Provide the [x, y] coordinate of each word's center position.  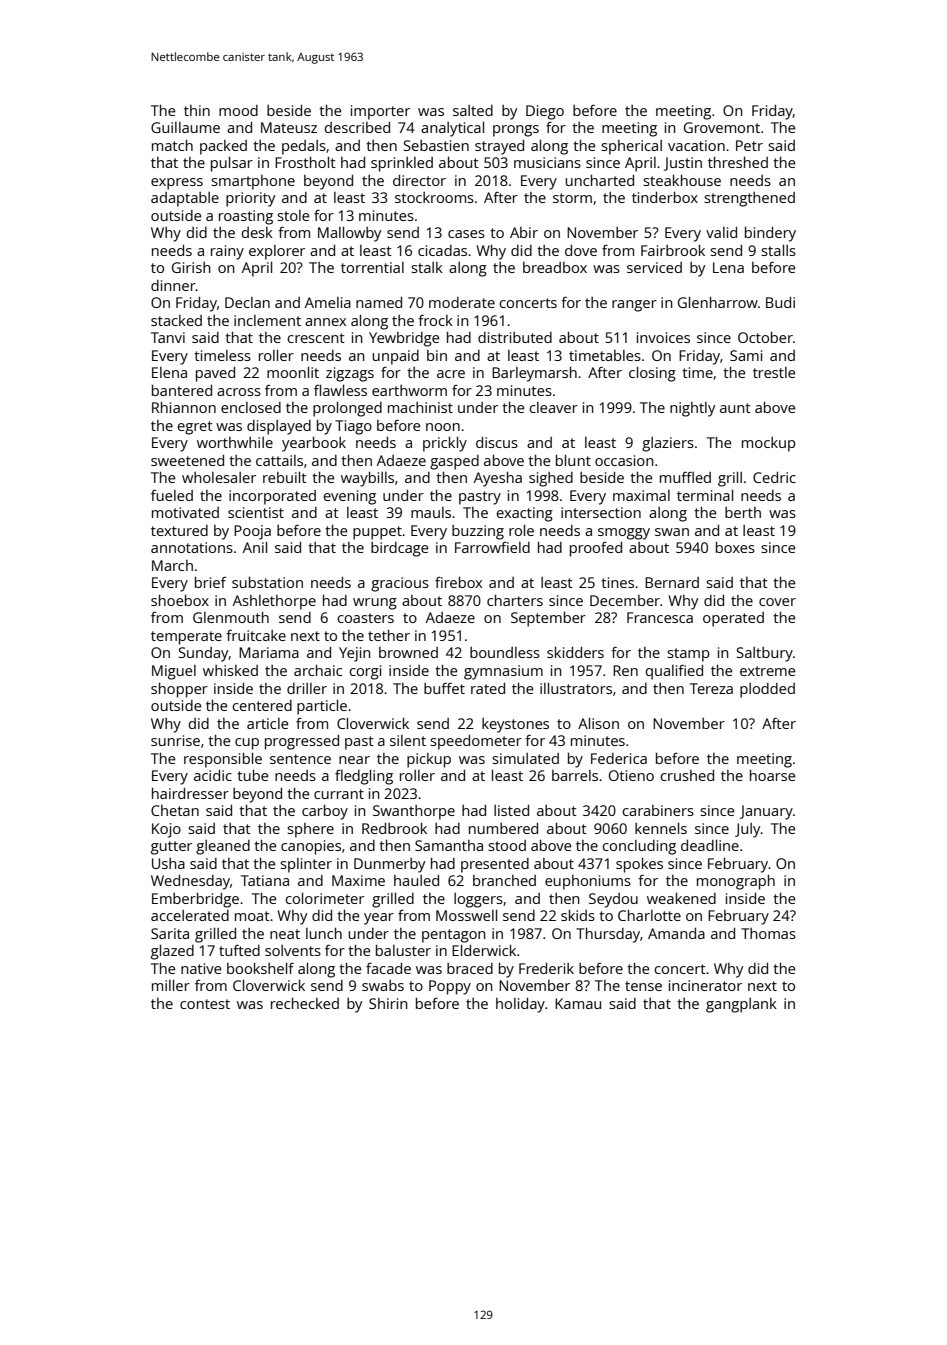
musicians [547, 162]
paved [215, 374]
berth [743, 512]
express [177, 184]
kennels [661, 828]
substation [267, 582]
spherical [631, 147]
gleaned [223, 847]
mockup [769, 444]
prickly [445, 444]
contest [205, 1004]
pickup [429, 760]
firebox [458, 582]
